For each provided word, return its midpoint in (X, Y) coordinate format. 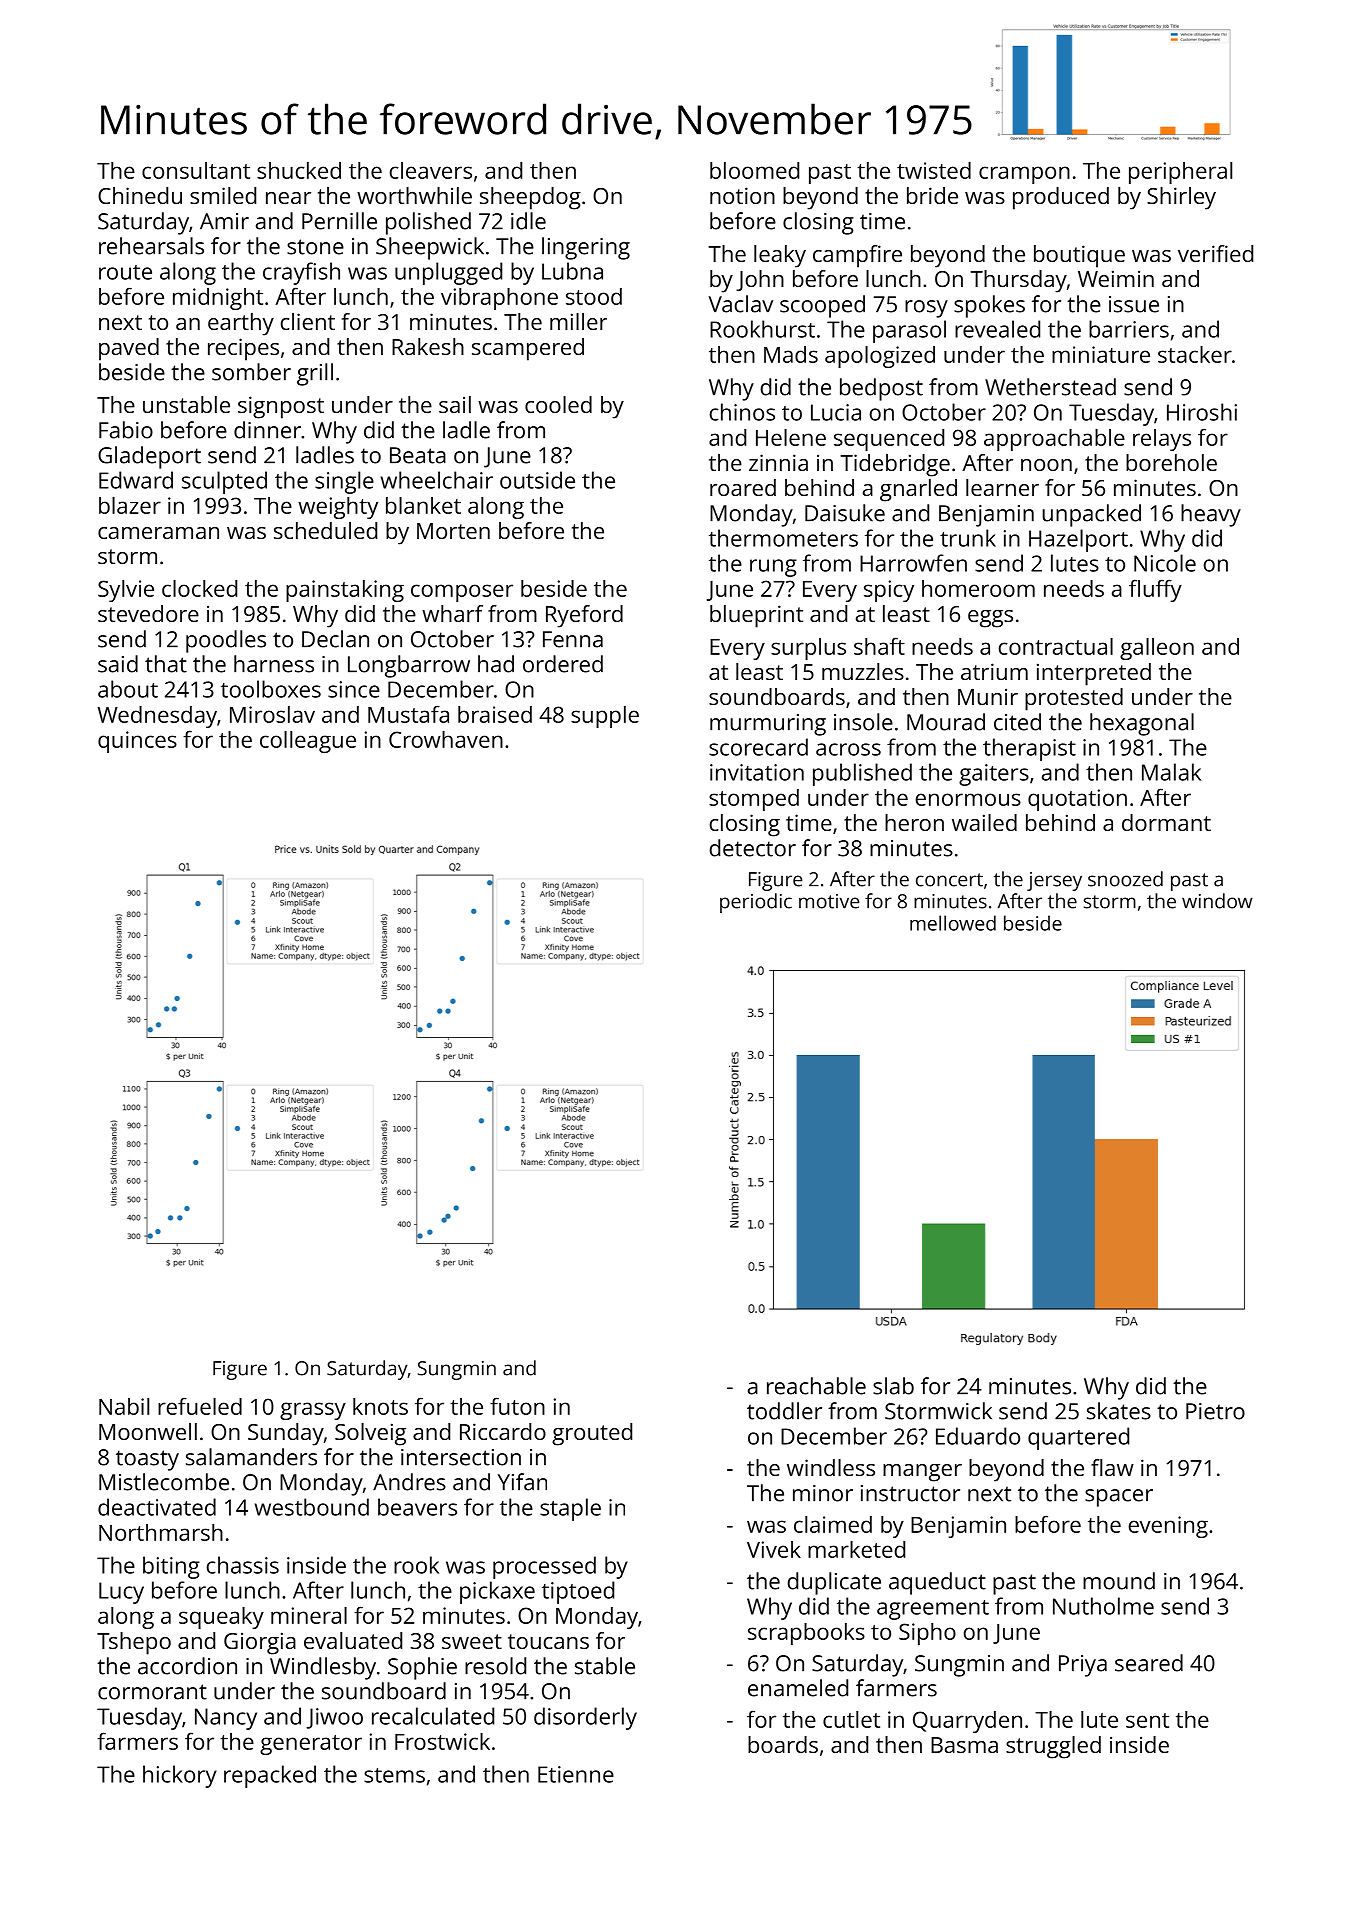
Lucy (121, 1593)
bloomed (754, 170)
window (1217, 901)
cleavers (431, 170)
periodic (756, 903)
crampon (1024, 175)
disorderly (585, 1718)
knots (380, 1406)
